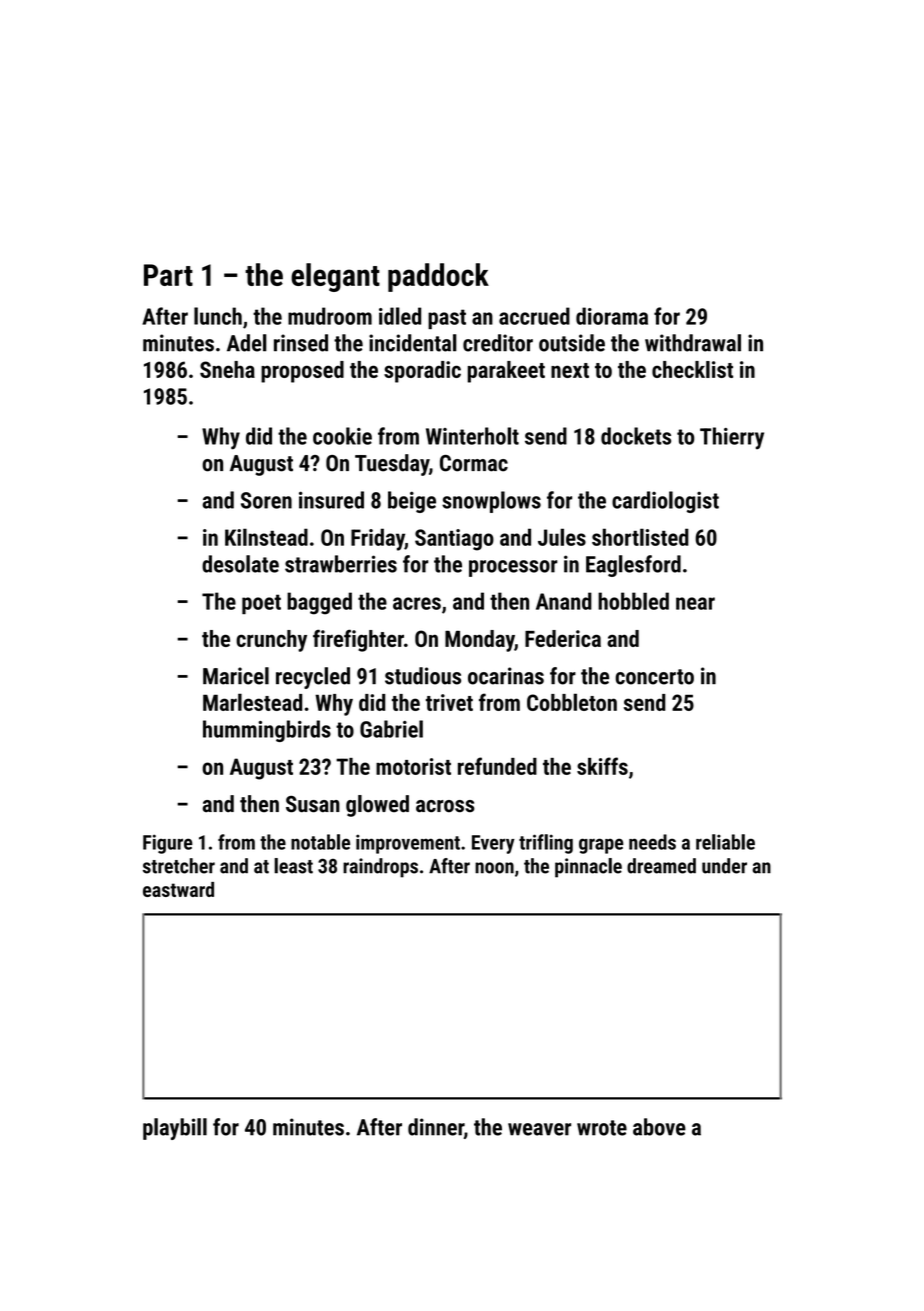 The image size is (924, 1311). Describe the element at coordinates (659, 1127) in the screenshot. I see `above` at that location.
